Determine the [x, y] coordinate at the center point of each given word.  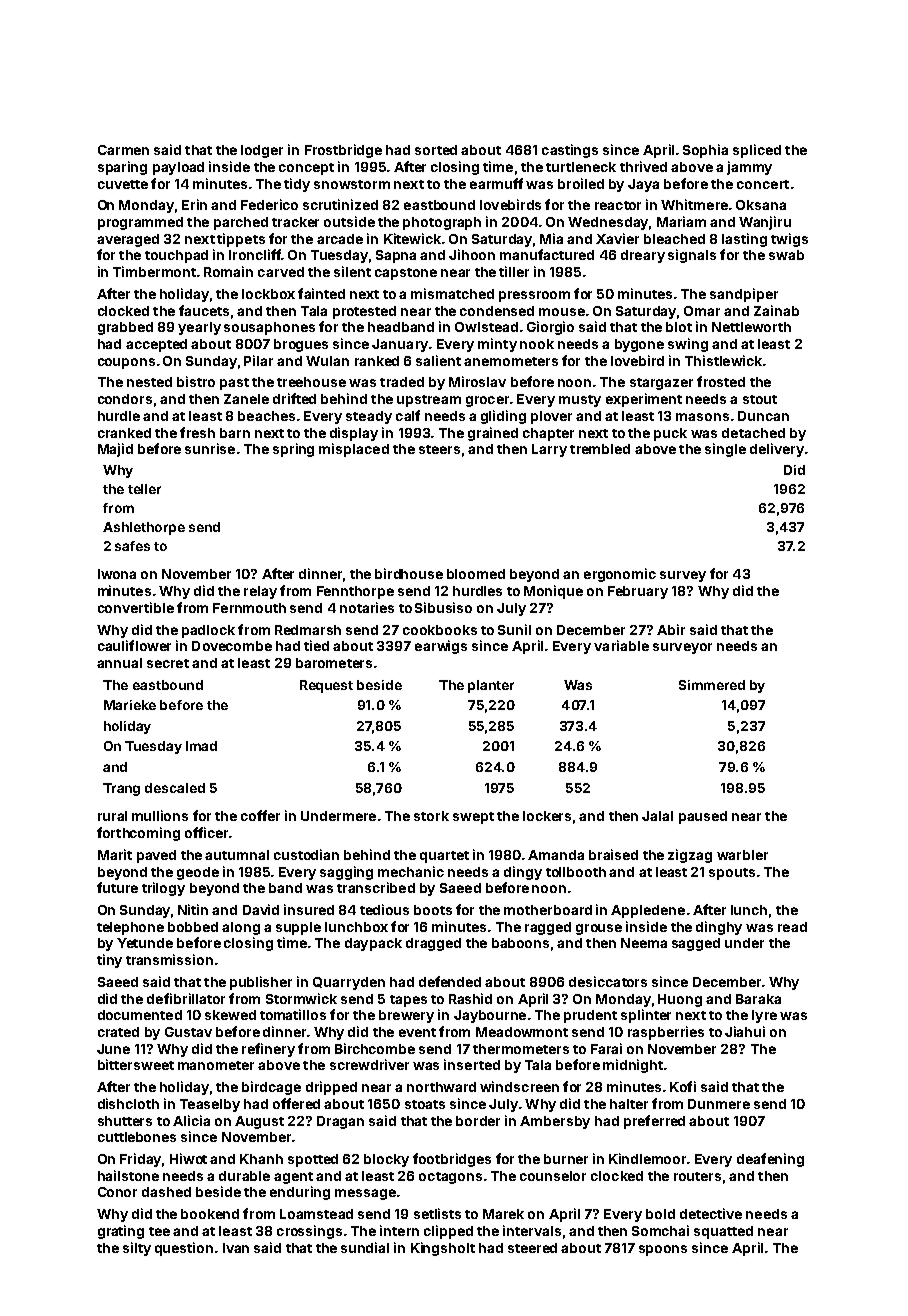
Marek [503, 1214]
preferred [654, 1122]
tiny [109, 961]
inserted [472, 1064]
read [792, 927]
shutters [125, 1121]
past [234, 384]
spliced [757, 151]
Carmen [123, 150]
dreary [643, 256]
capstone [406, 274]
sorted [436, 150]
